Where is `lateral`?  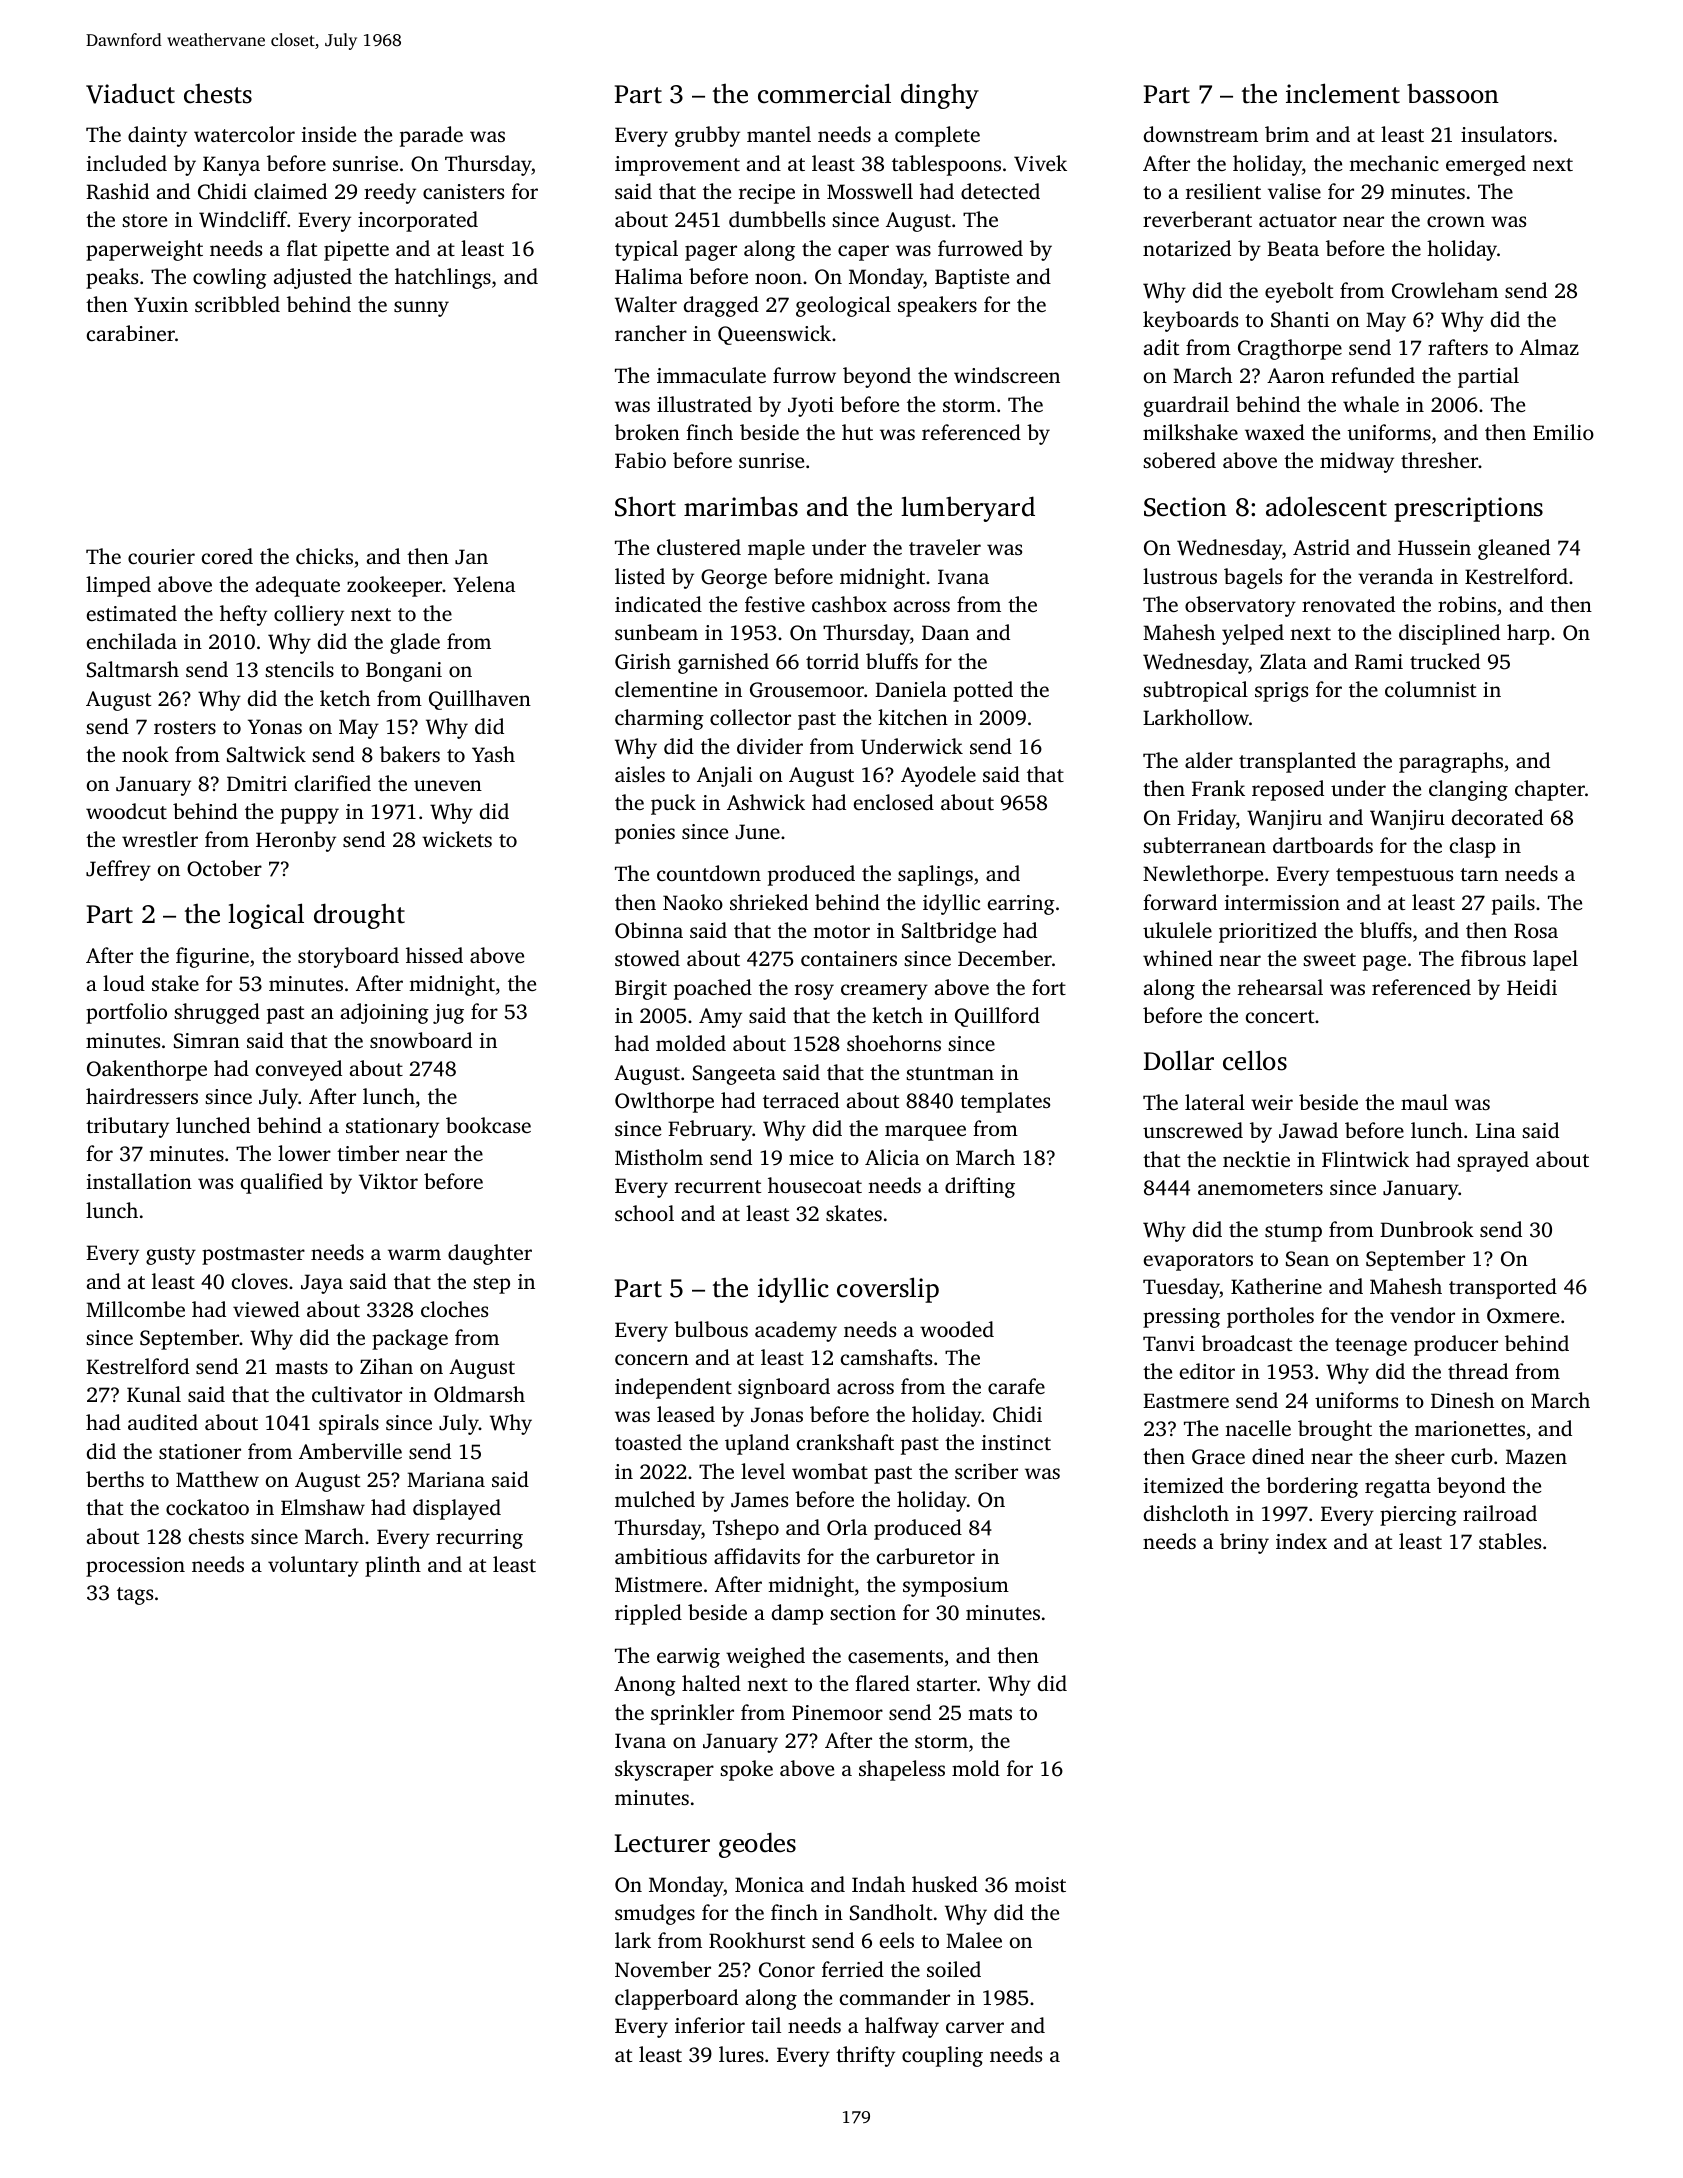
lateral is located at coordinates (1215, 1102).
